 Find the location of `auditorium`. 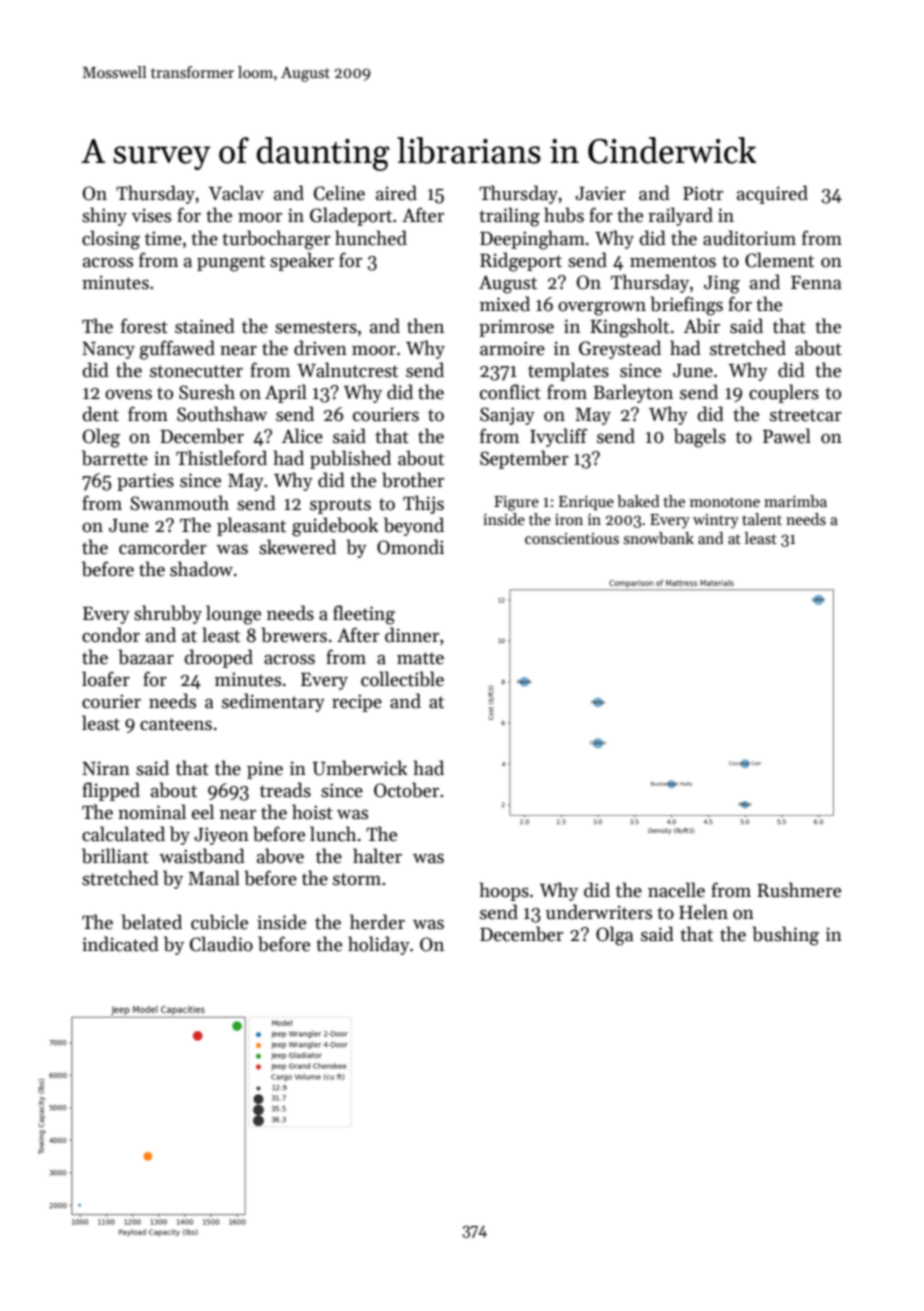

auditorium is located at coordinates (749, 238).
